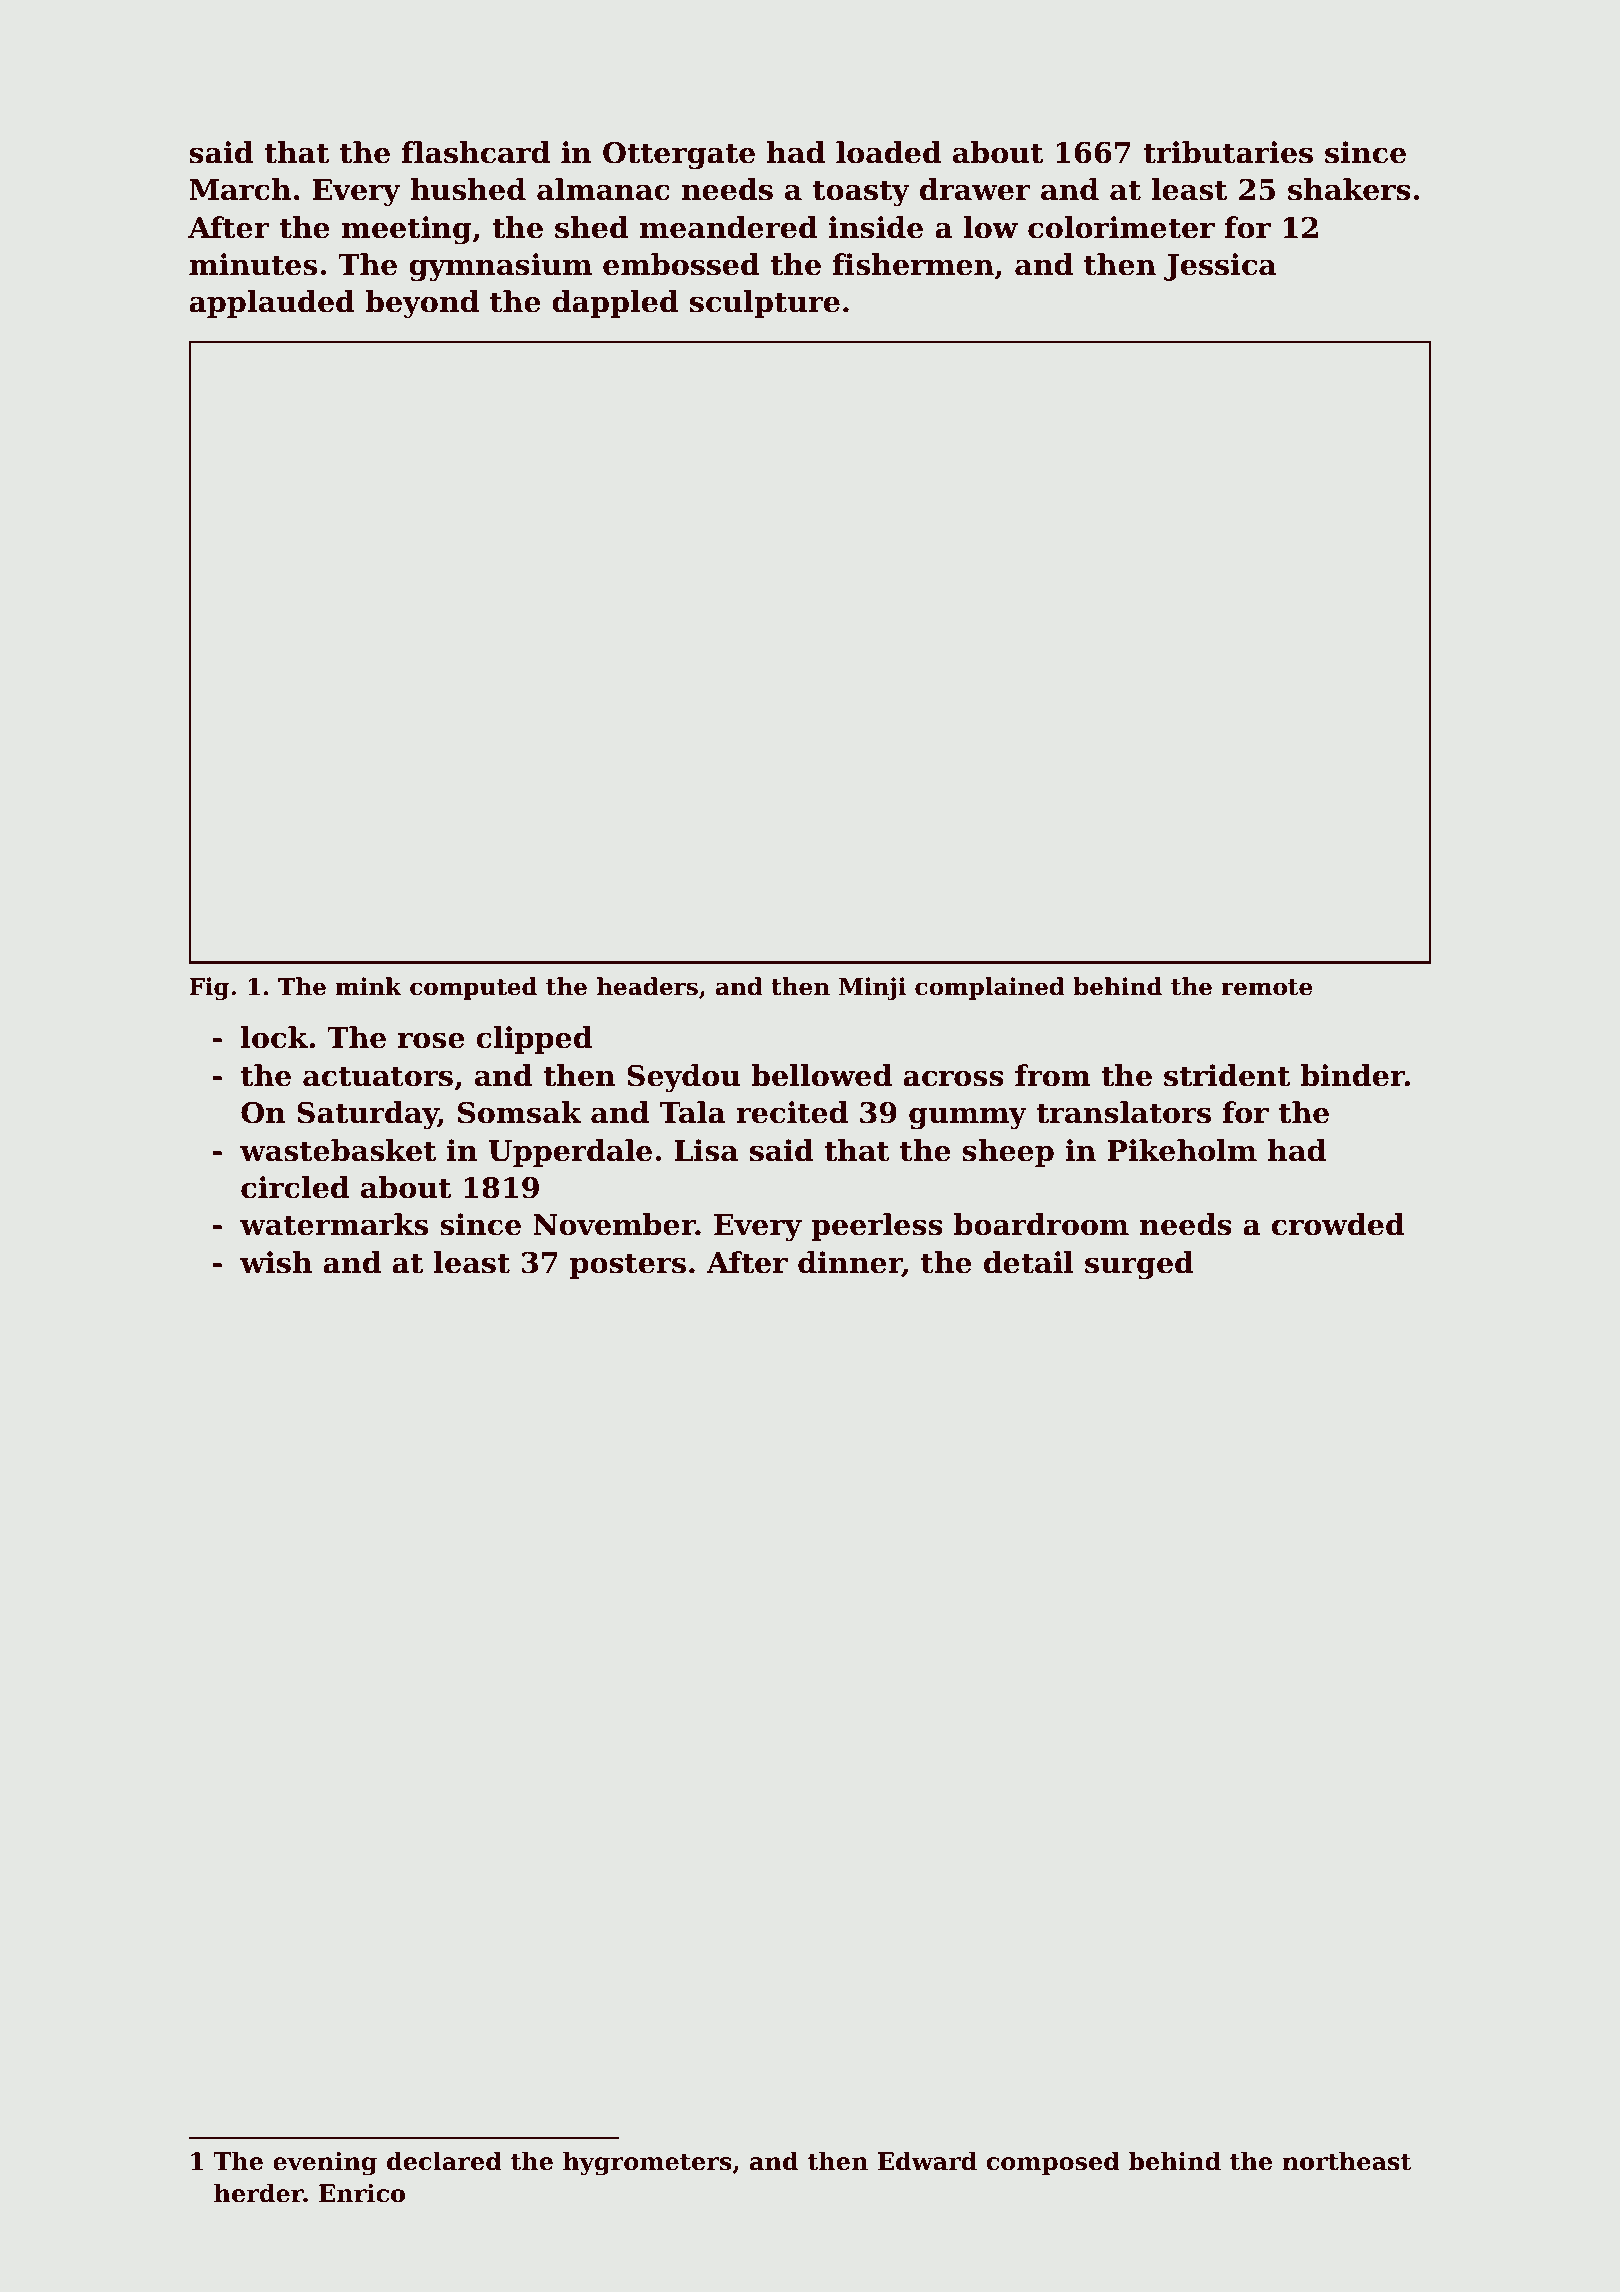 This screenshot has height=2292, width=1620. What do you see at coordinates (259, 2193) in the screenshot?
I see `herder` at bounding box center [259, 2193].
